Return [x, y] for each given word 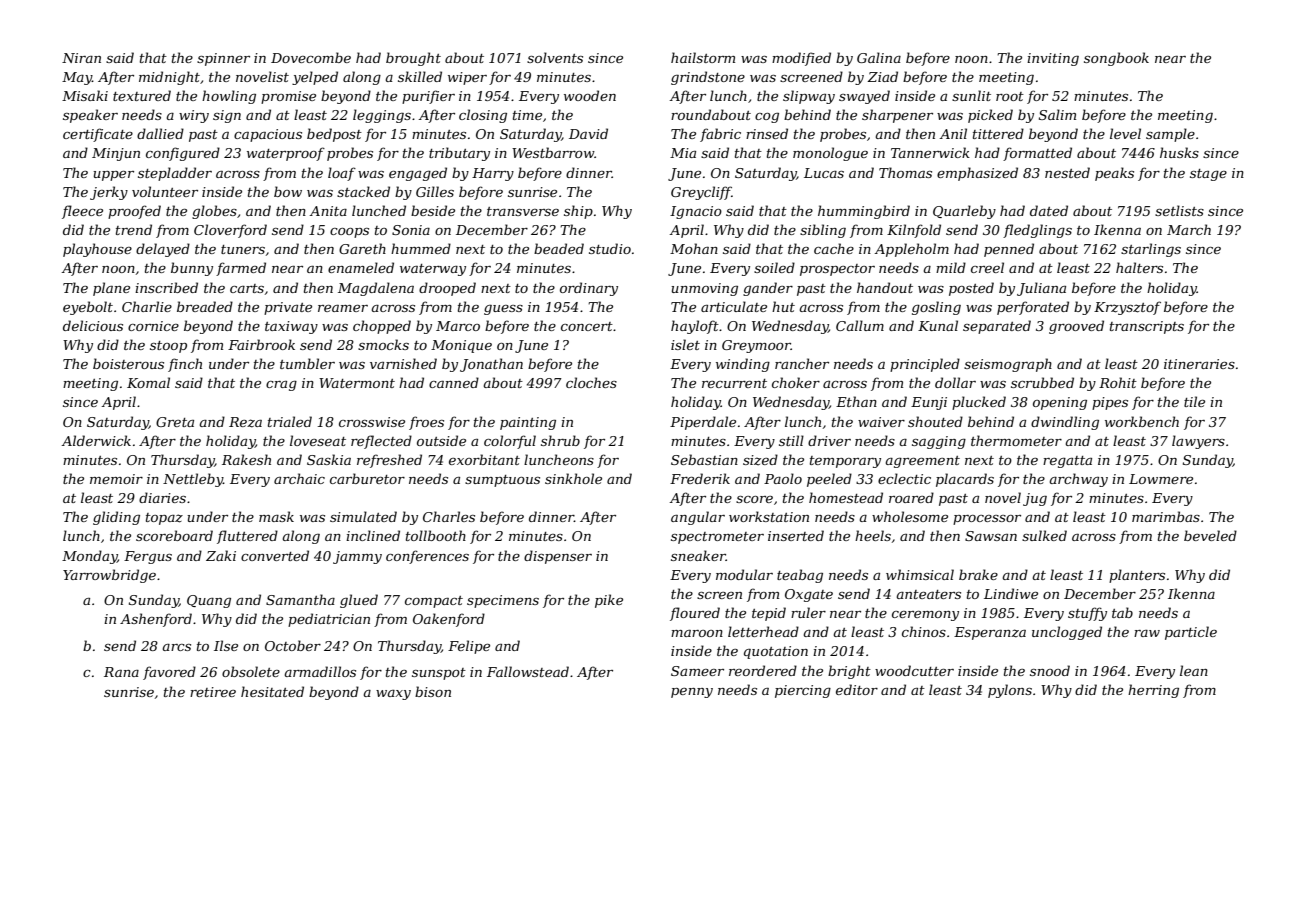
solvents [555, 57]
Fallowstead [528, 671]
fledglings [1037, 231]
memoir [116, 479]
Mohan [694, 248]
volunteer [165, 191]
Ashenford [156, 620]
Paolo [783, 478]
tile [1194, 401]
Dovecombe [311, 57]
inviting [1053, 59]
